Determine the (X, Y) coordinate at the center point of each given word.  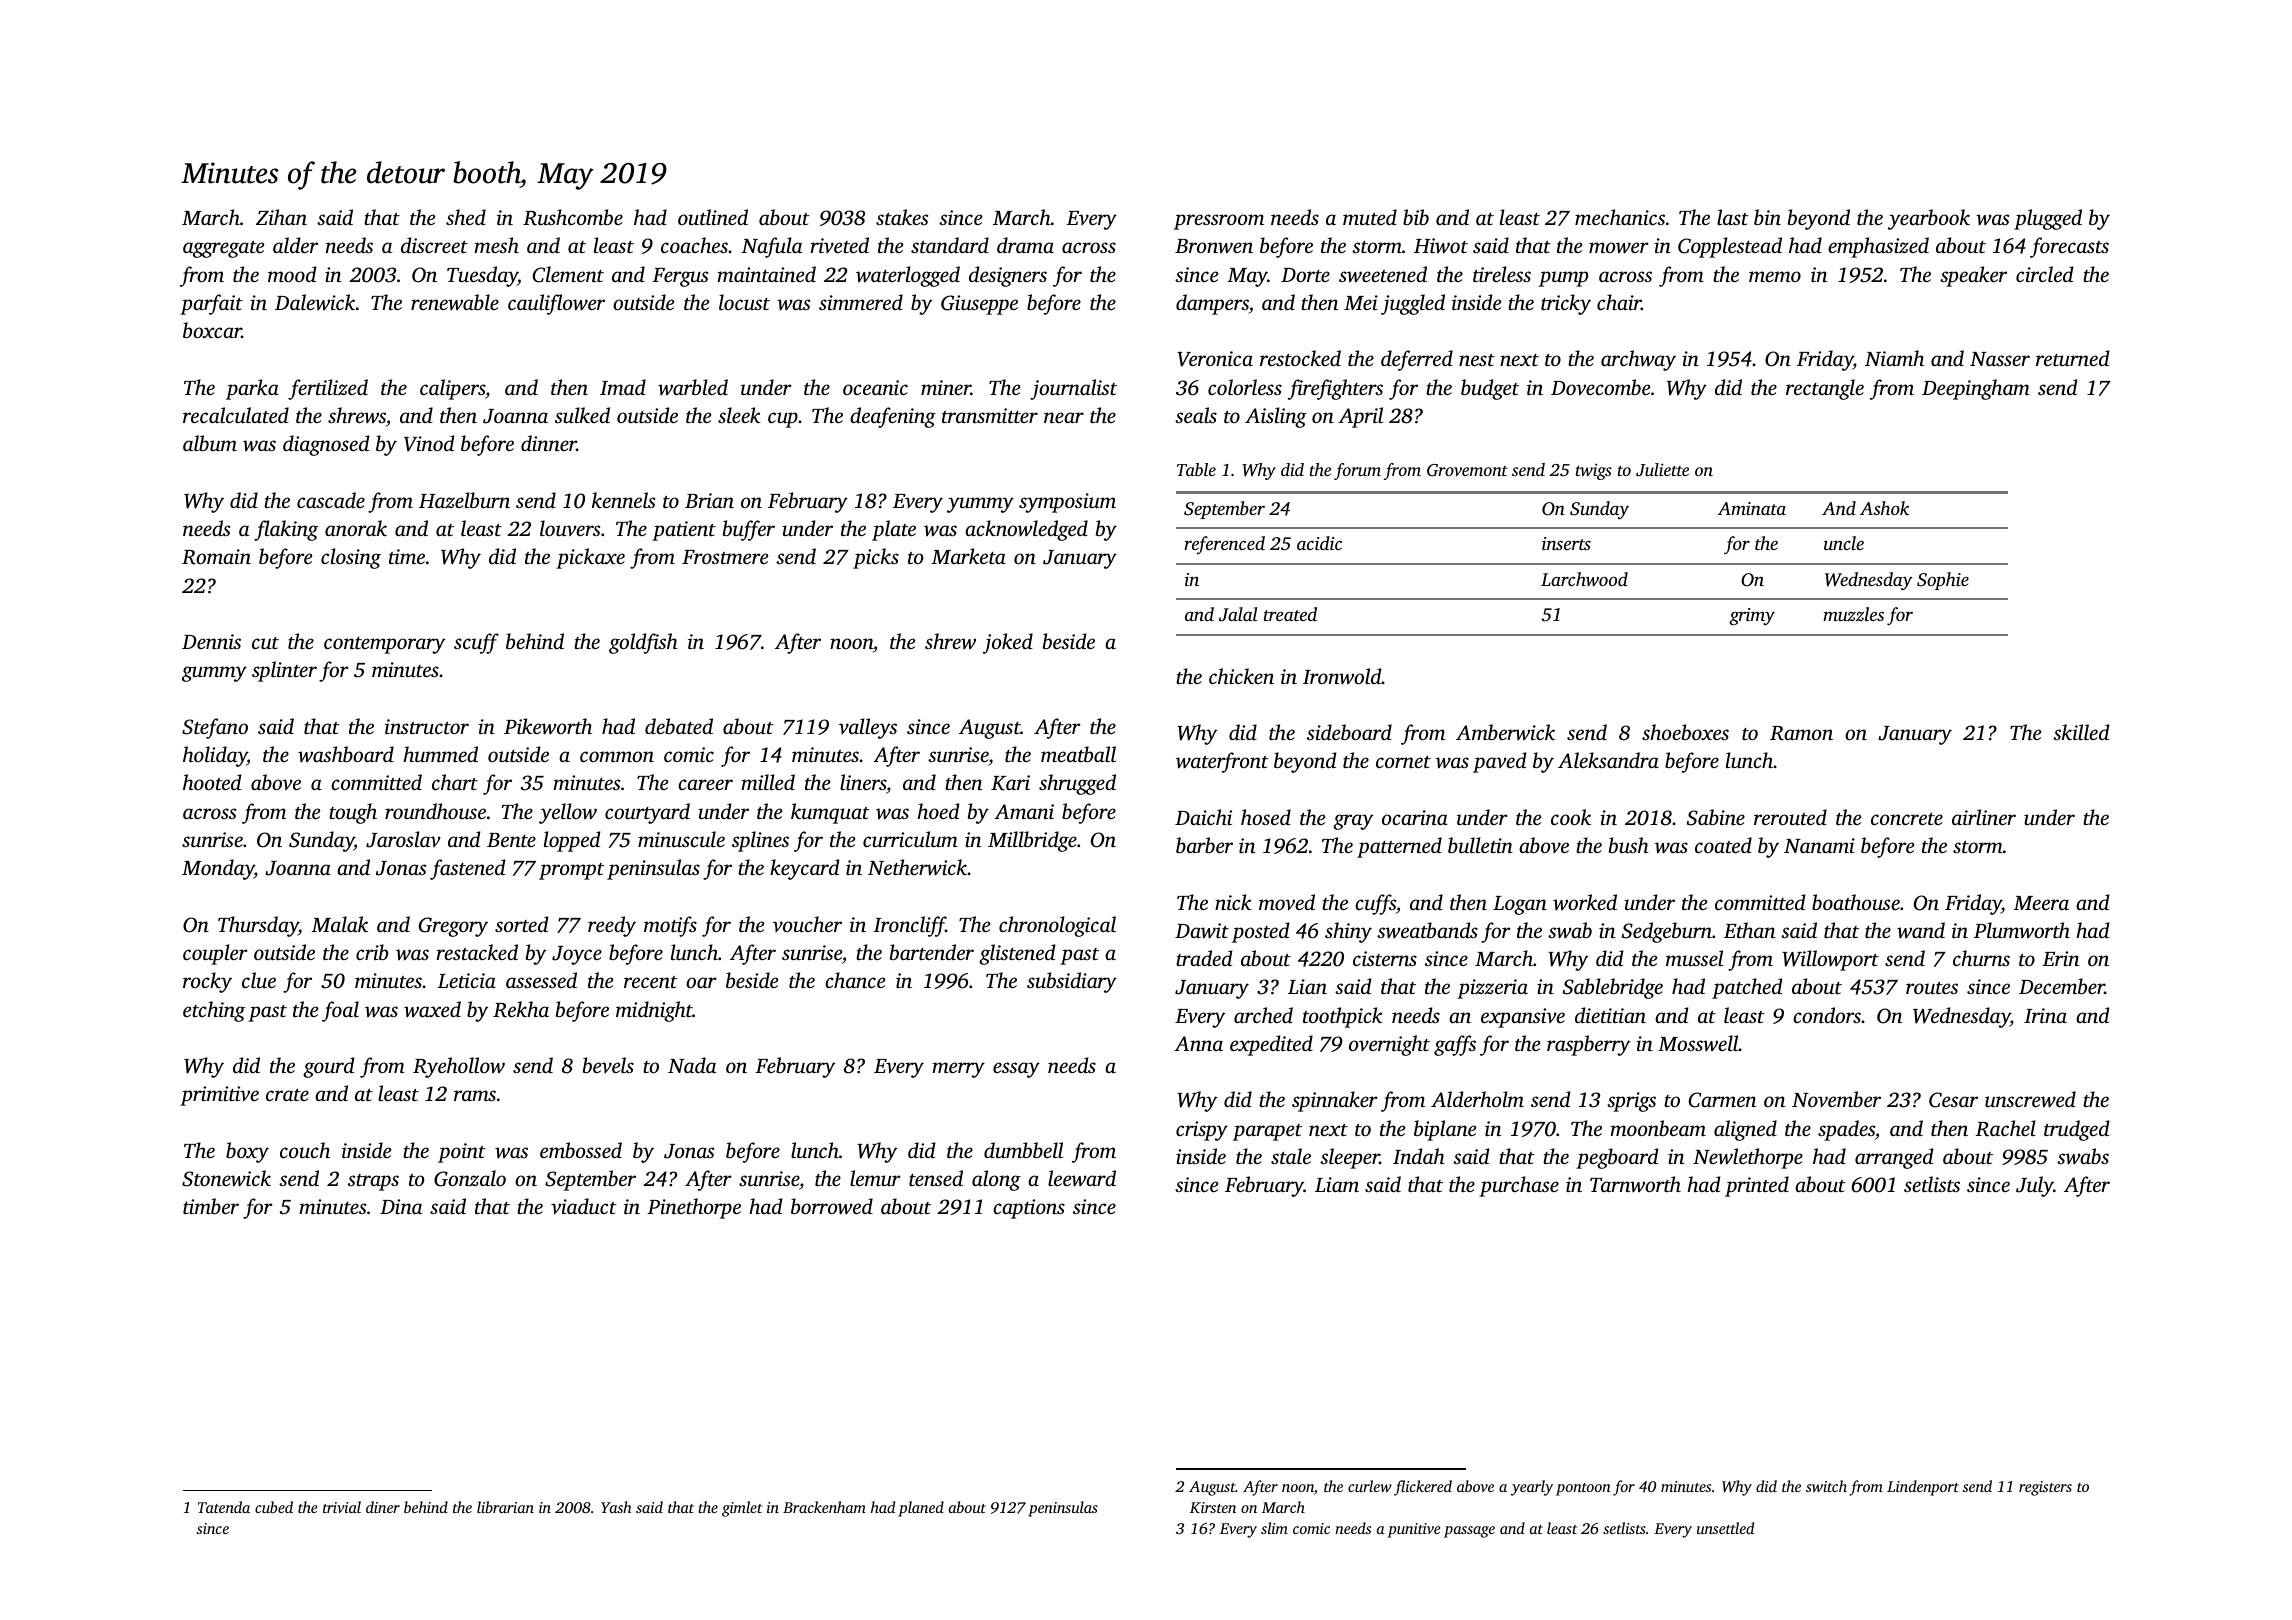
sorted (521, 924)
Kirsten (1213, 1507)
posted (1260, 932)
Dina (401, 1206)
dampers (1212, 304)
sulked (582, 415)
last (1733, 217)
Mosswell (1698, 1043)
